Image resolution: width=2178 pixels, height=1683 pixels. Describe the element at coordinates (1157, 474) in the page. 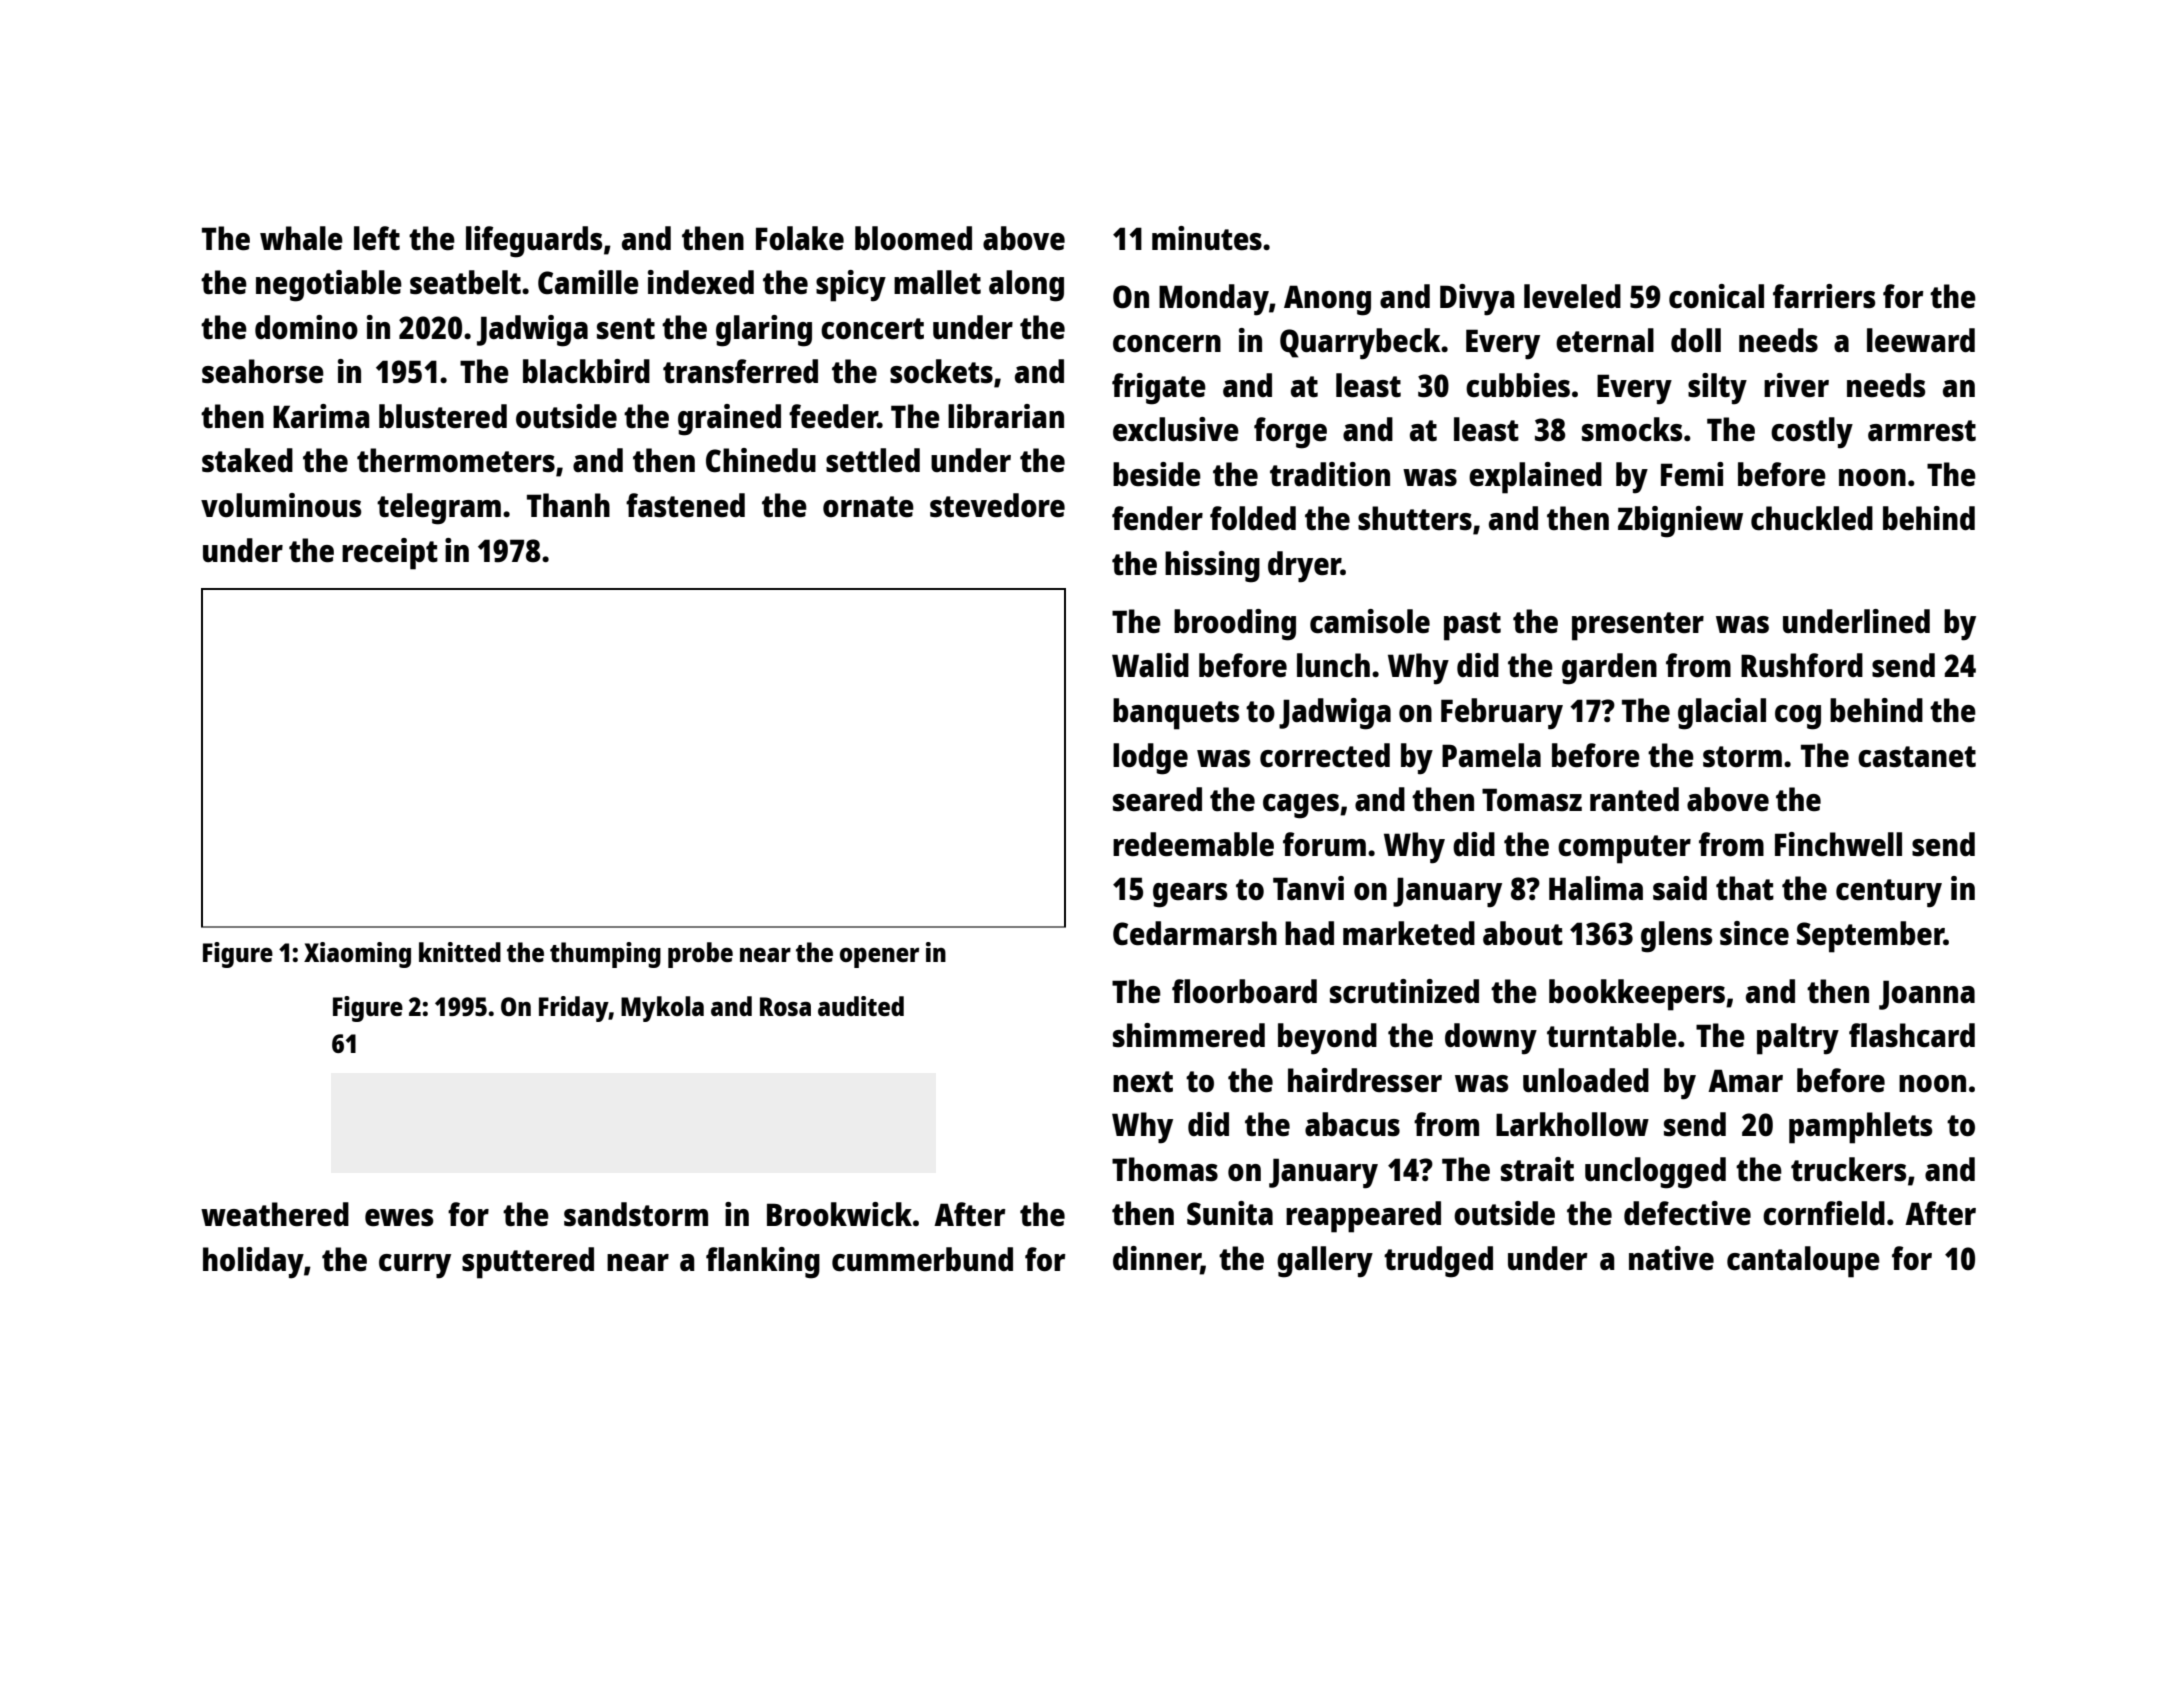

I see `beside` at that location.
